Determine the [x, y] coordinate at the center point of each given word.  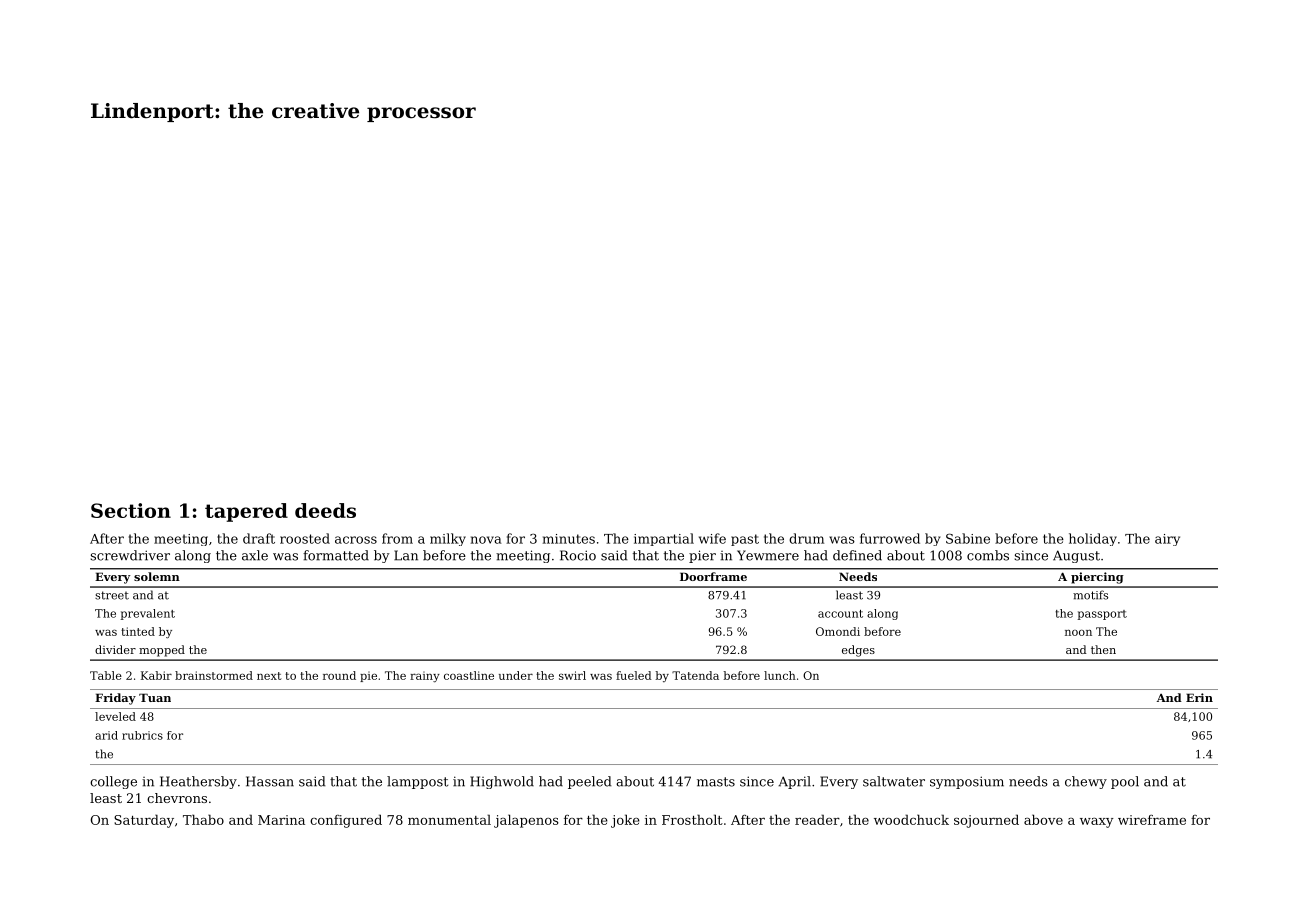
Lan [406, 555]
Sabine [968, 538]
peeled [589, 782]
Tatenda [695, 675]
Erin [1199, 697]
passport [1102, 615]
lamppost [417, 782]
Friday [115, 699]
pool [1125, 782]
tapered [246, 512]
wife [712, 538]
